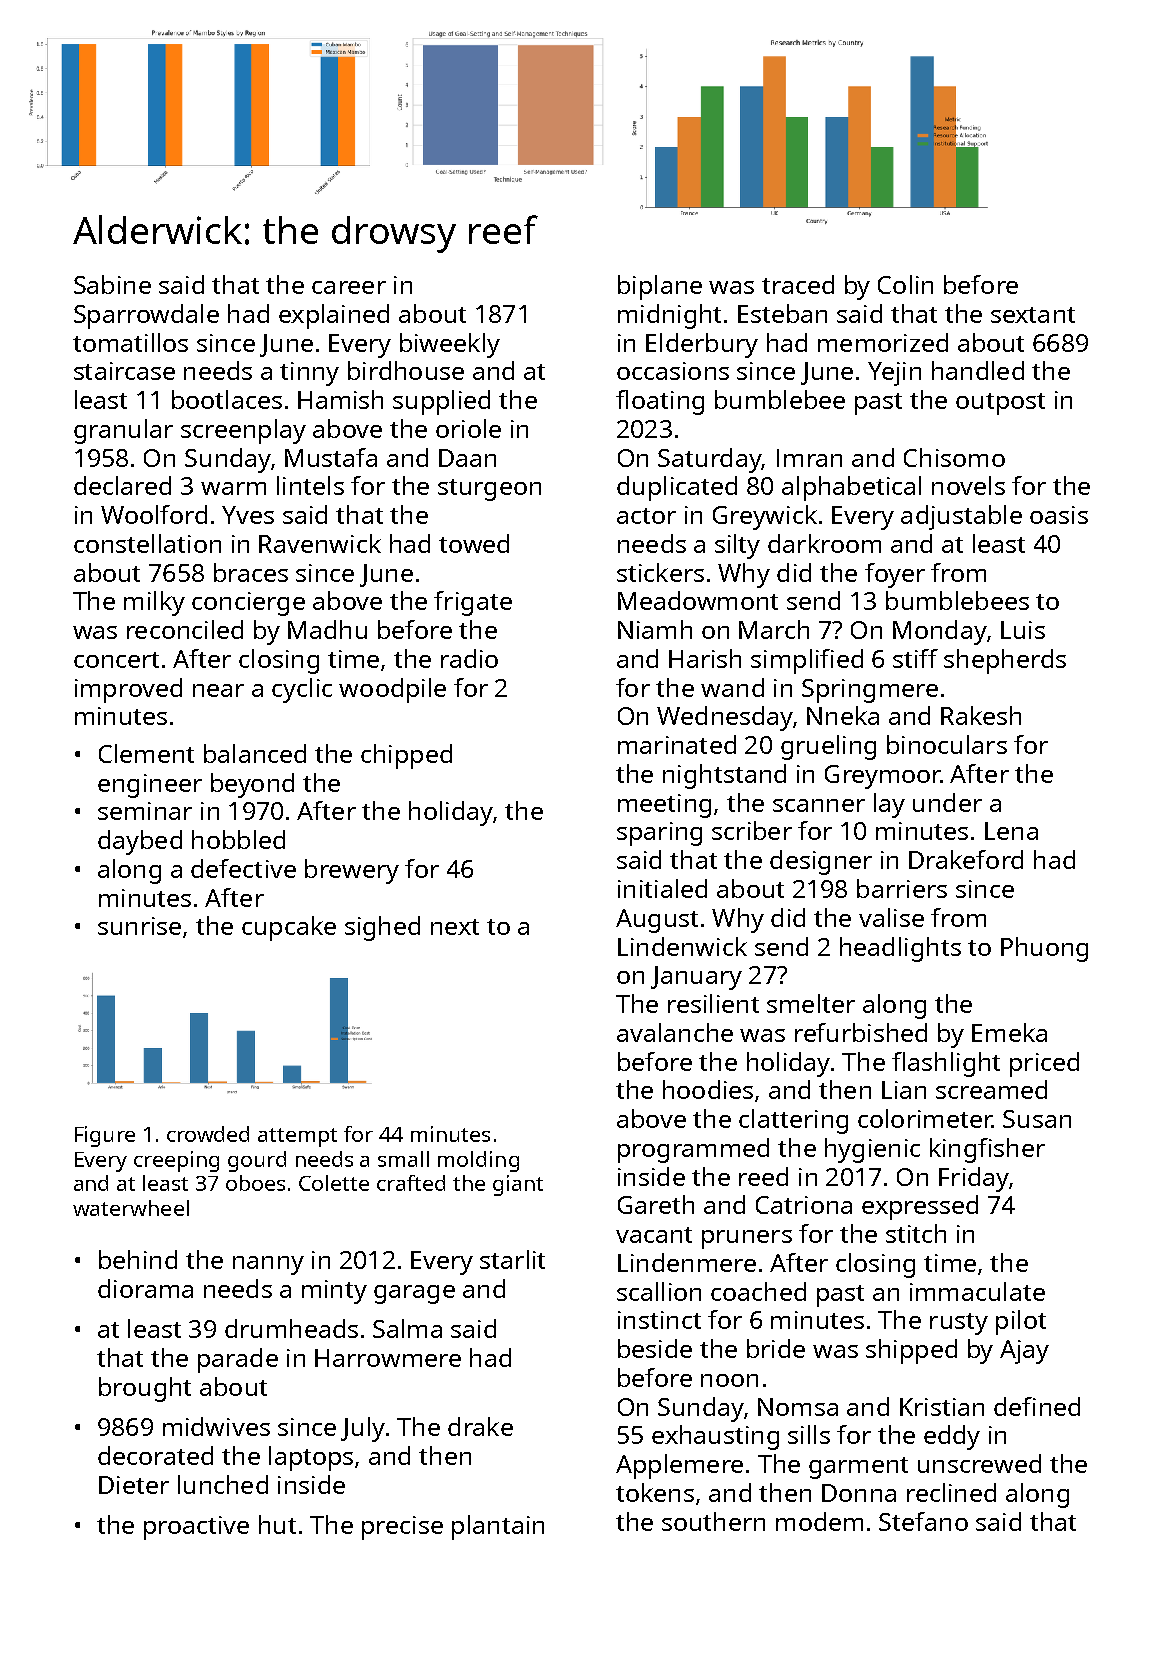  Describe the element at coordinates (654, 1235) in the image. I see `vacant` at that location.
